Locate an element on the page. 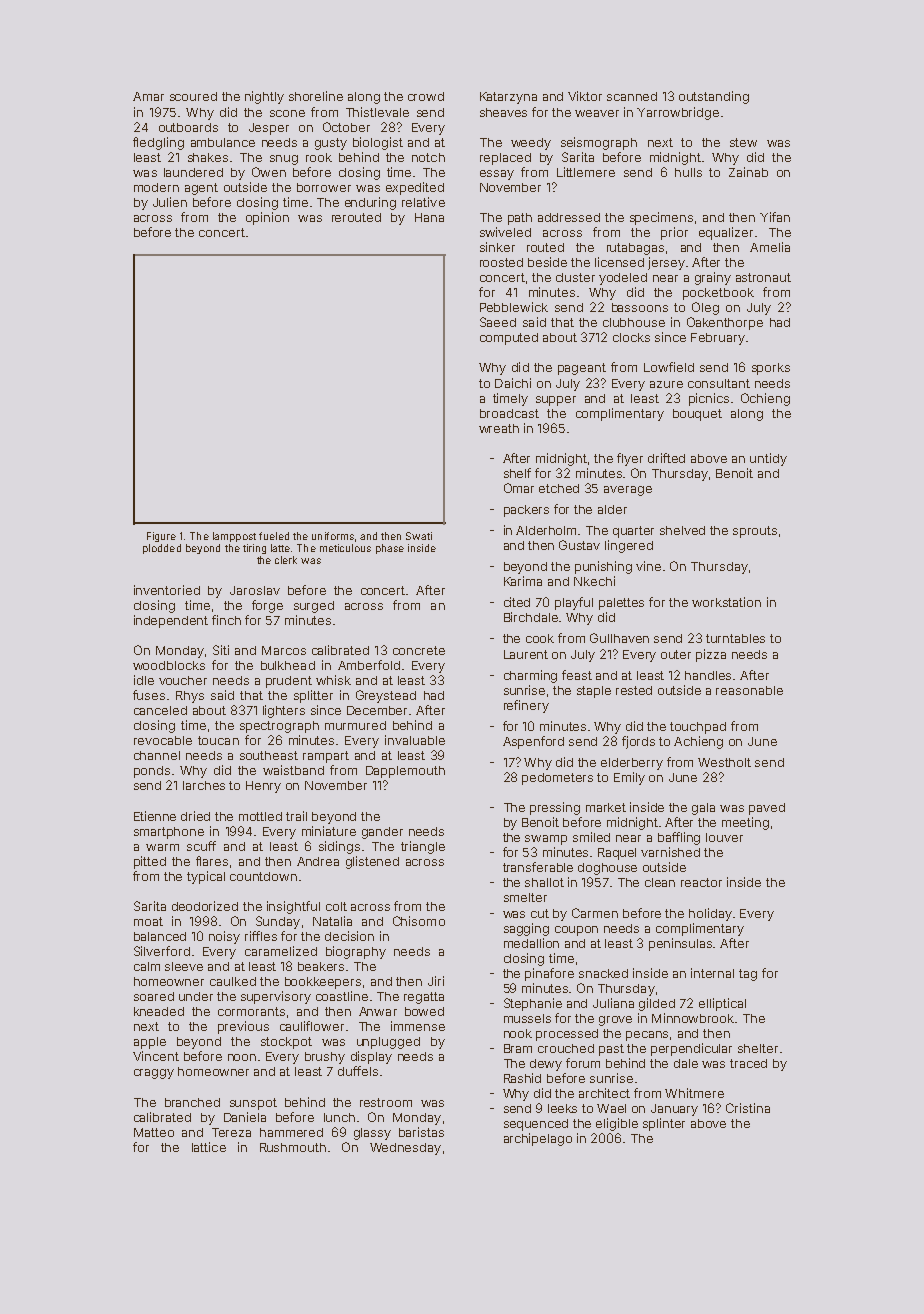 Image resolution: width=924 pixels, height=1314 pixels. Marcos is located at coordinates (284, 650).
